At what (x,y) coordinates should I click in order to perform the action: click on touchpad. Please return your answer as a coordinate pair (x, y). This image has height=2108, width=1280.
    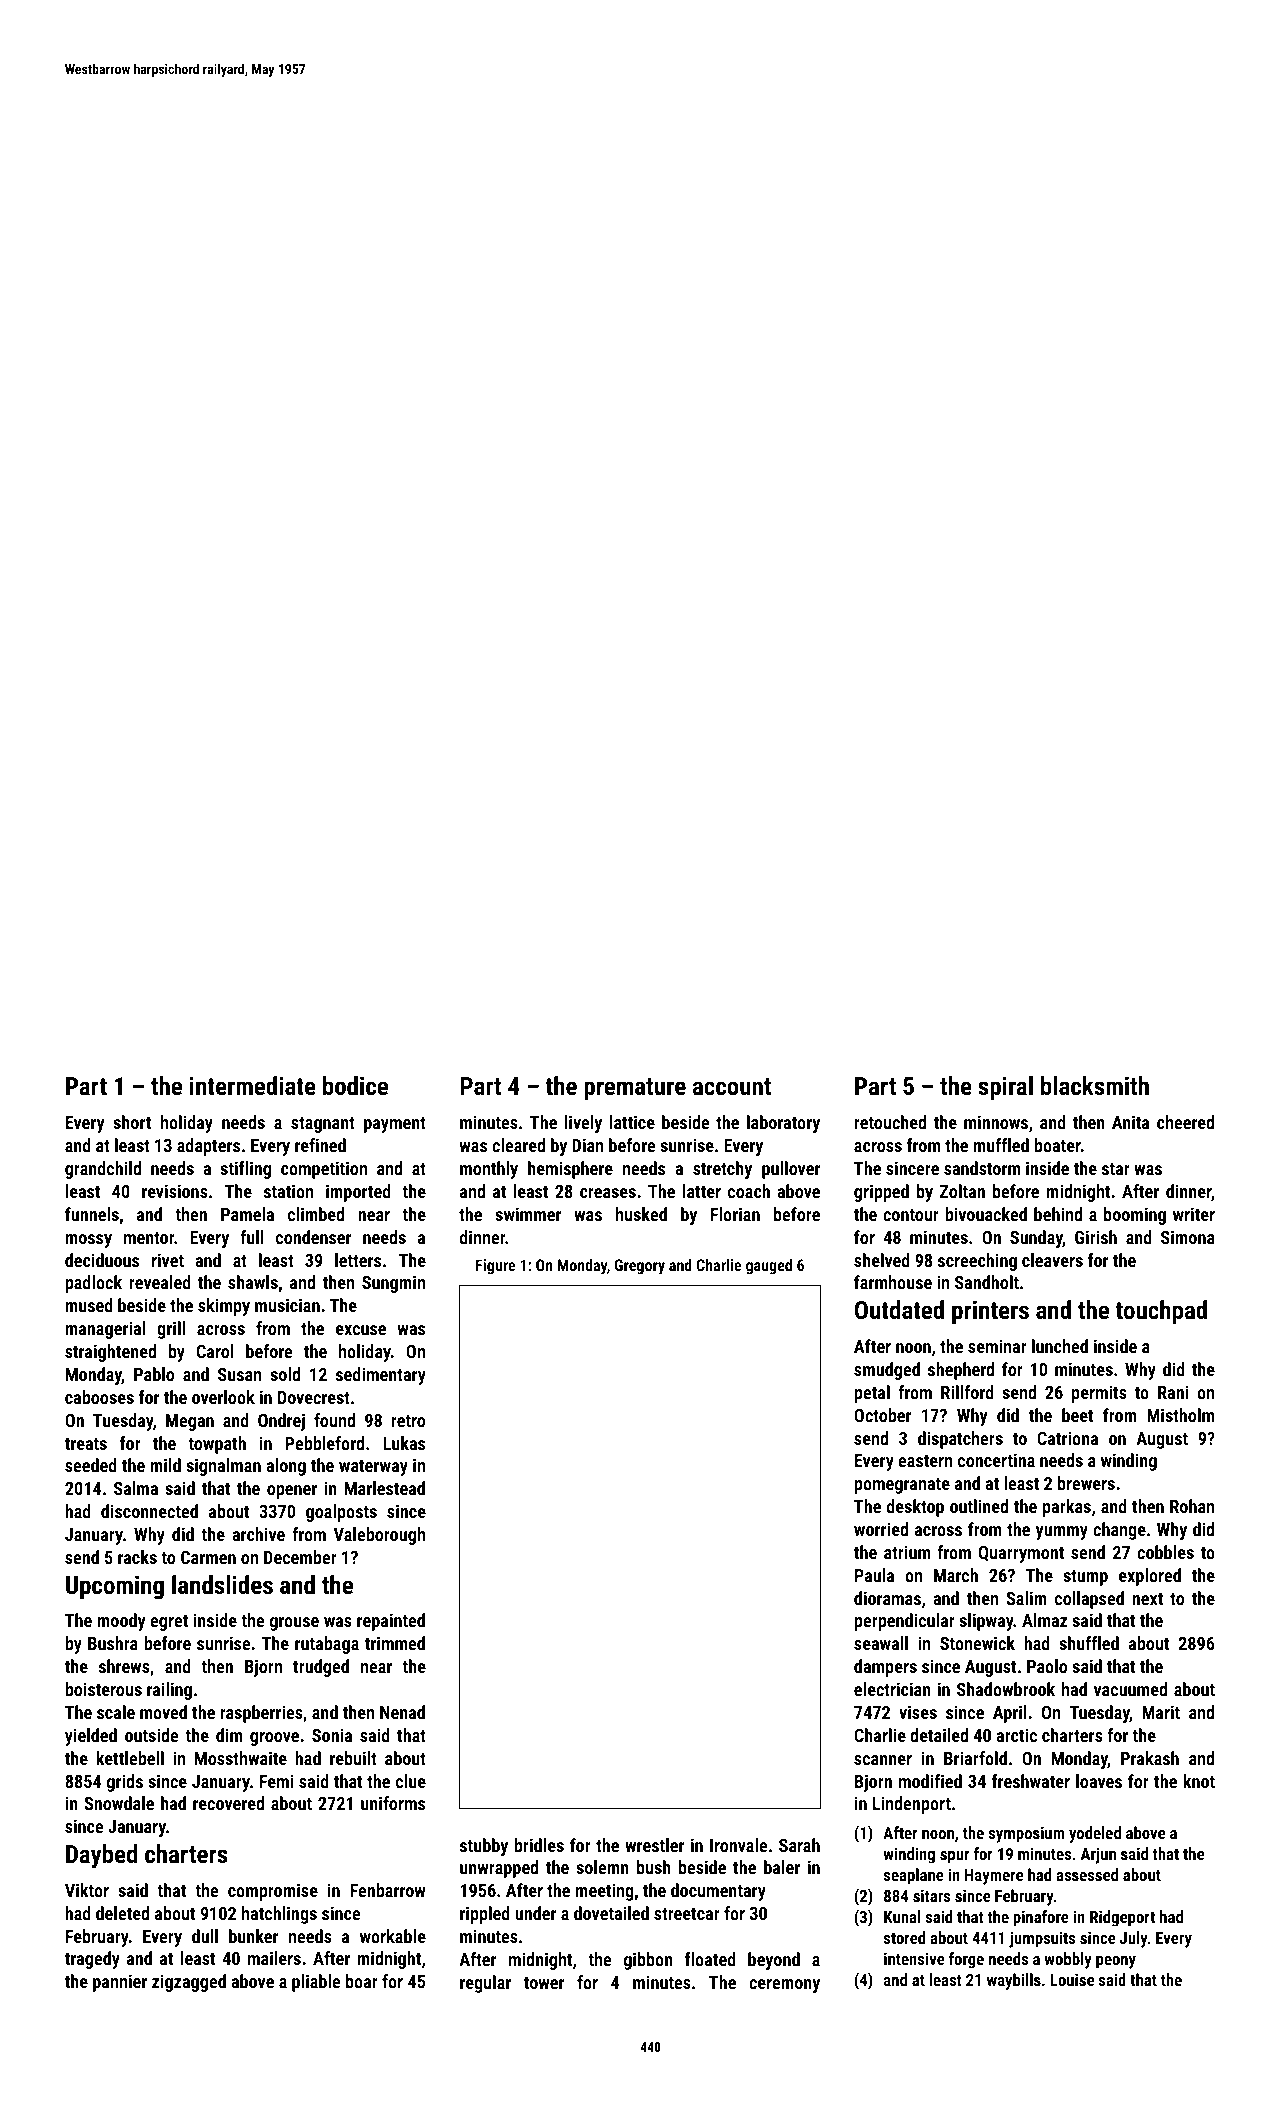
    Looking at the image, I should click on (1161, 1312).
